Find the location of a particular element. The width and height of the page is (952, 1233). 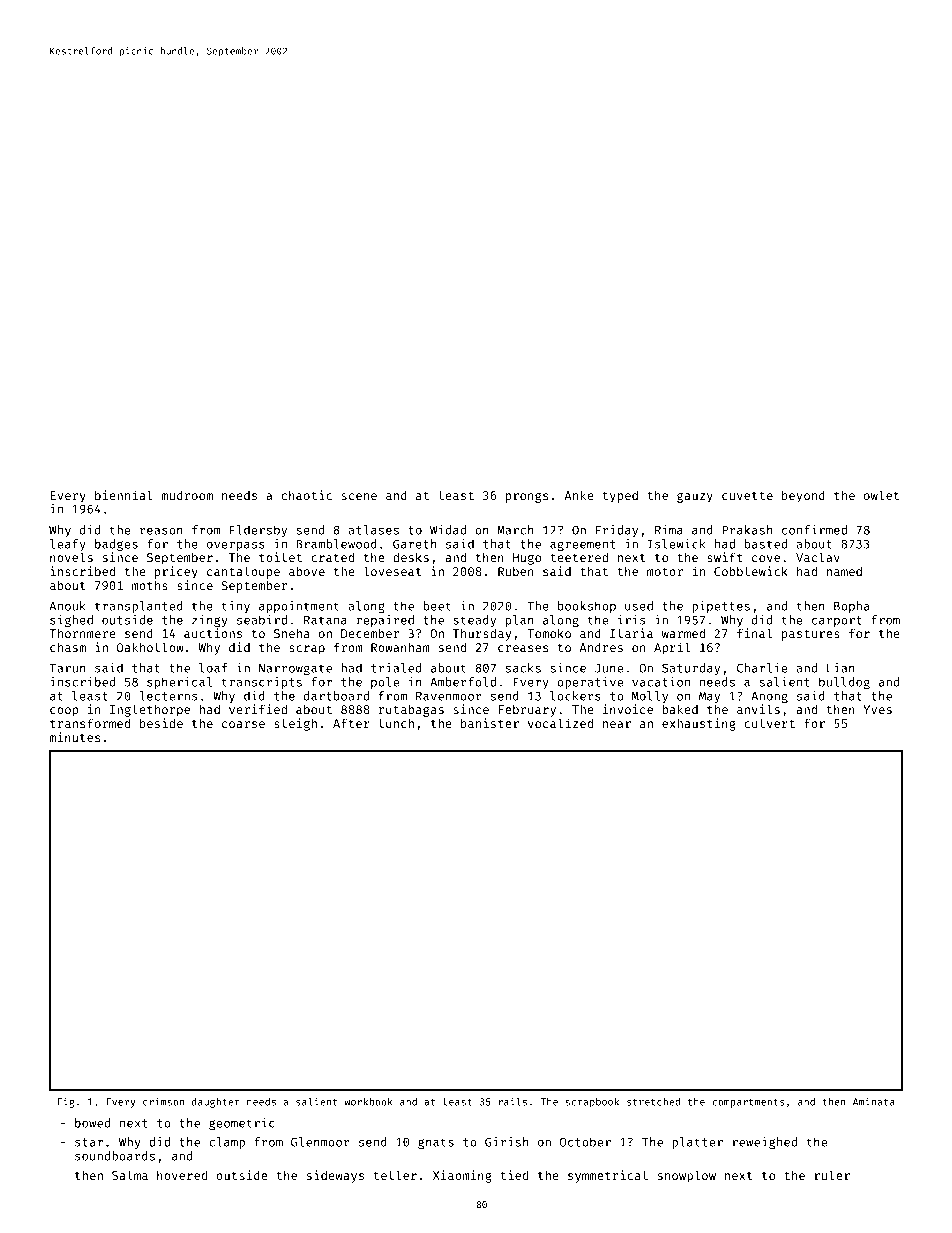

sighed is located at coordinates (71, 621).
